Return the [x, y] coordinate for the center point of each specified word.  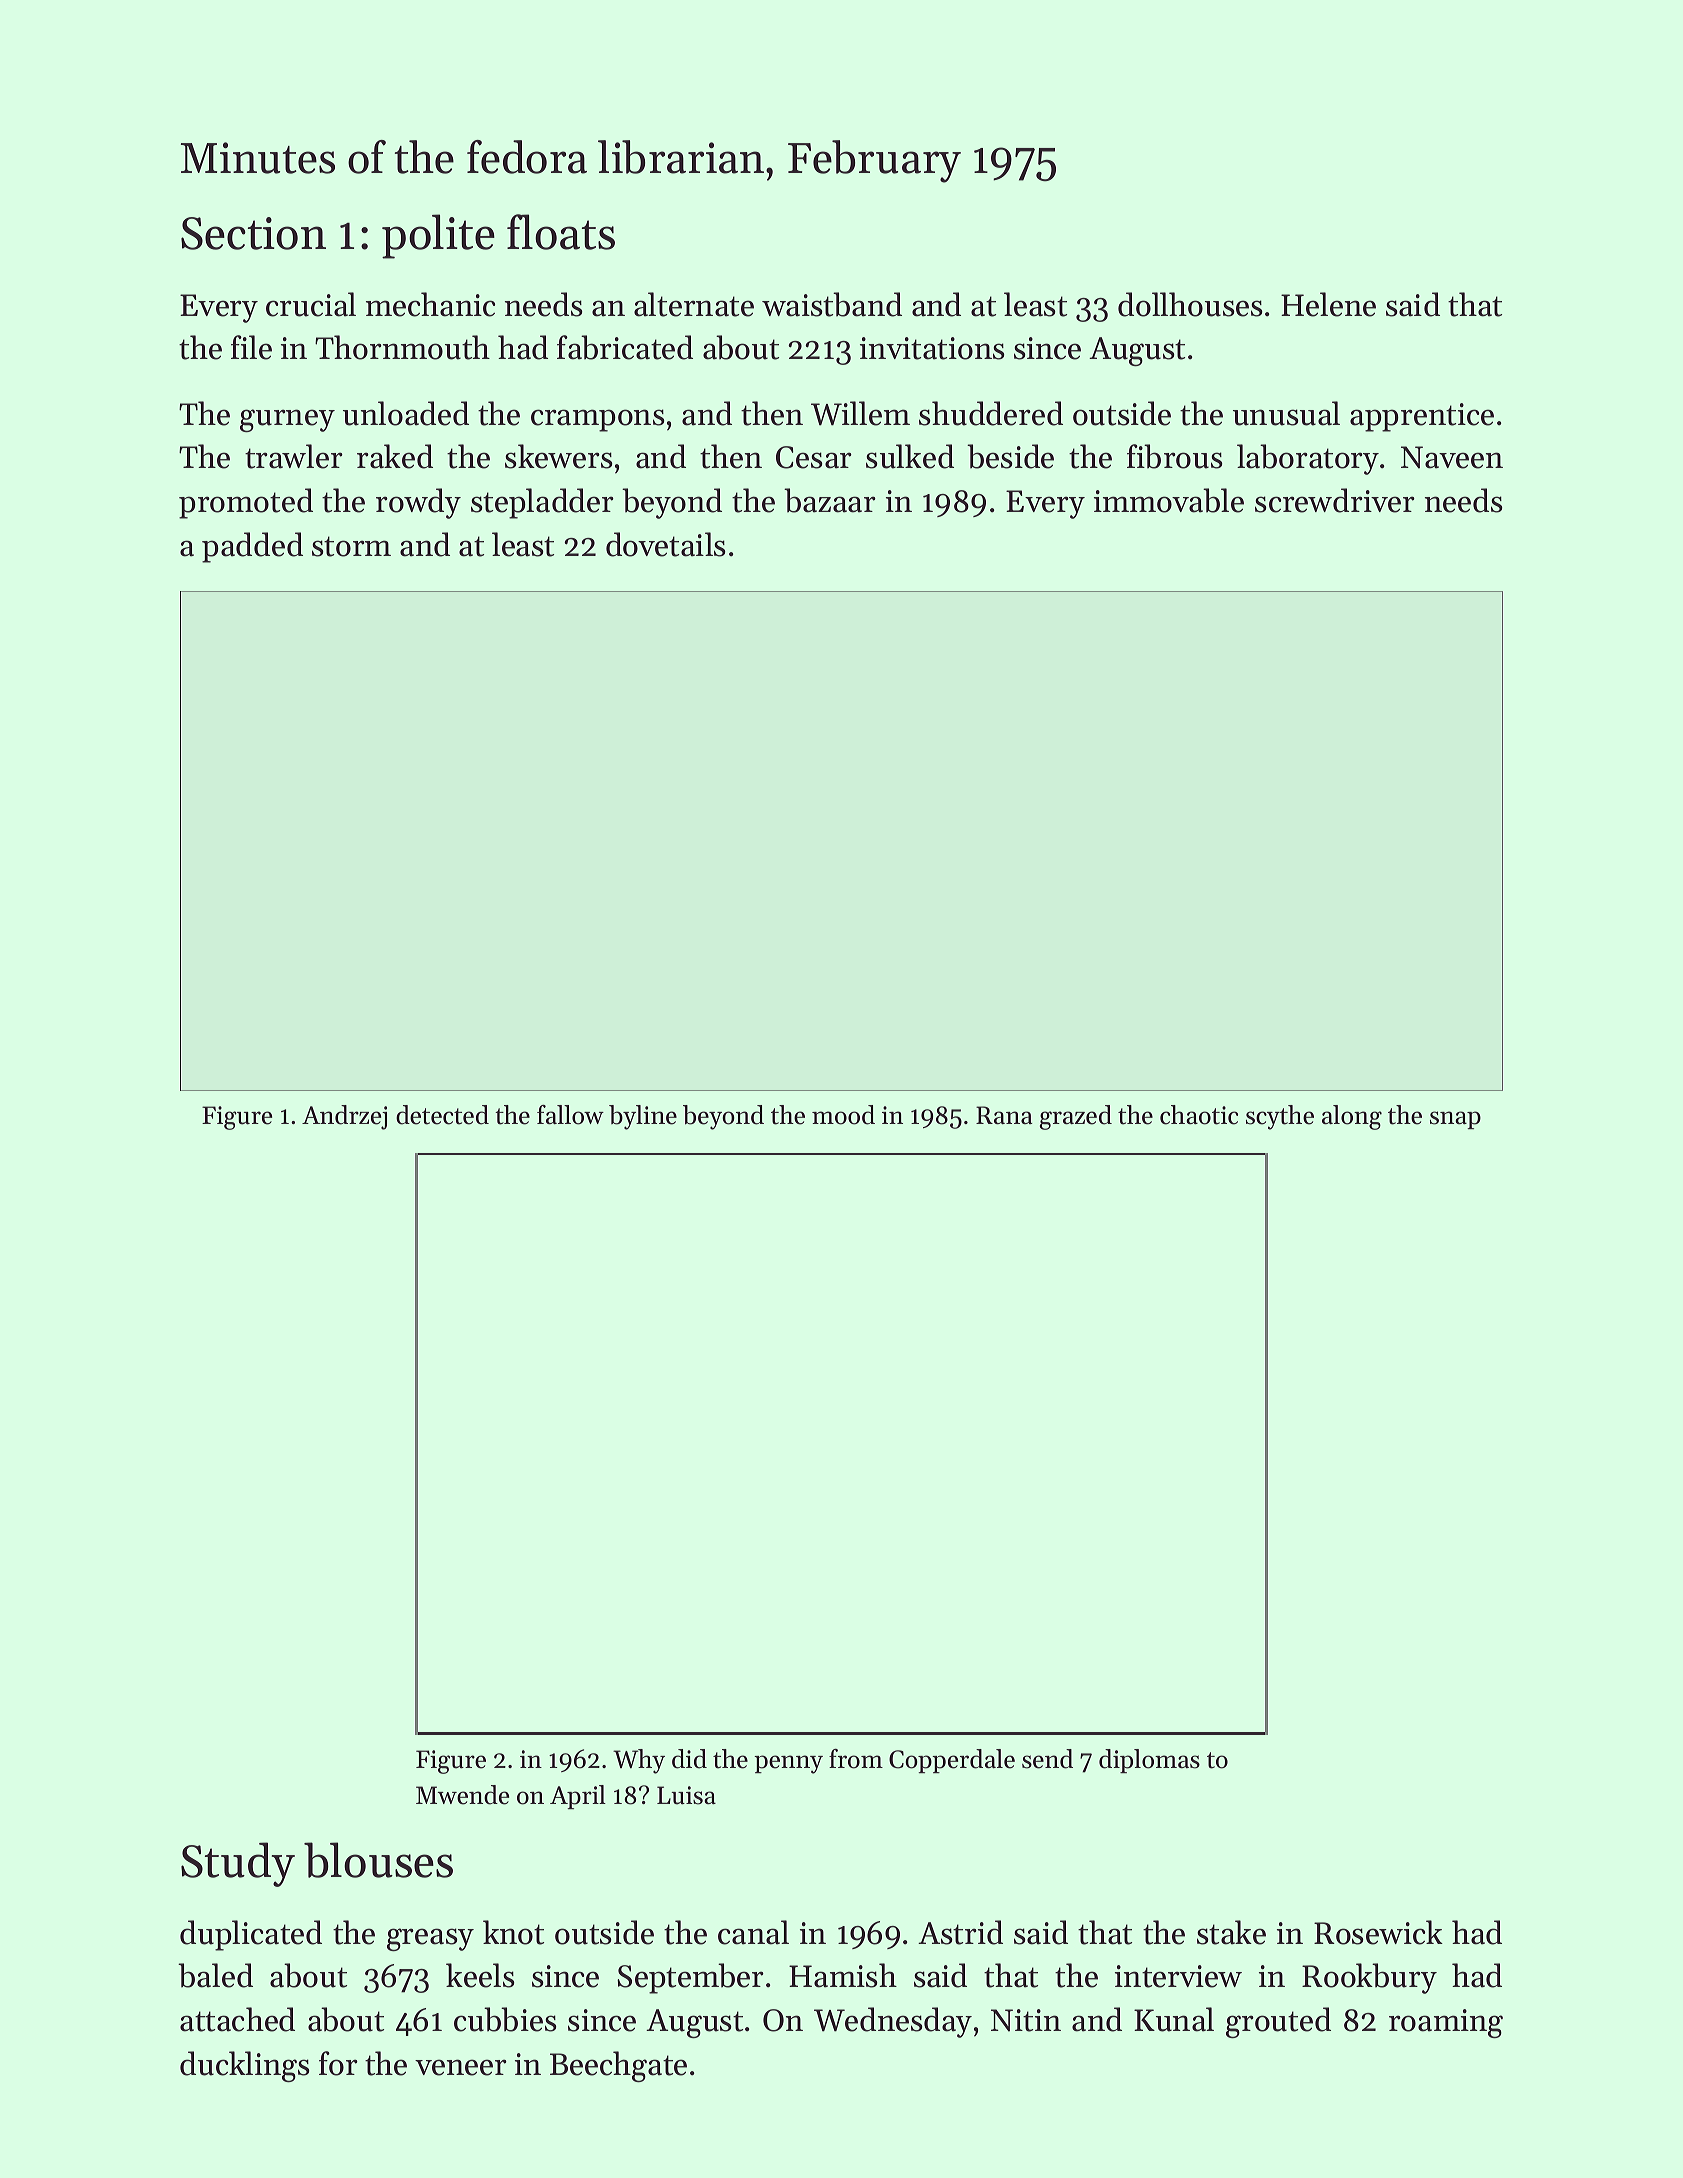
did [689, 1759]
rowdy [418, 503]
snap [1455, 1120]
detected [442, 1115]
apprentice [1422, 417]
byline [643, 1117]
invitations [932, 348]
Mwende [462, 1795]
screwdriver [1335, 500]
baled [215, 1975]
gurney [287, 420]
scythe [1280, 1117]
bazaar [830, 500]
